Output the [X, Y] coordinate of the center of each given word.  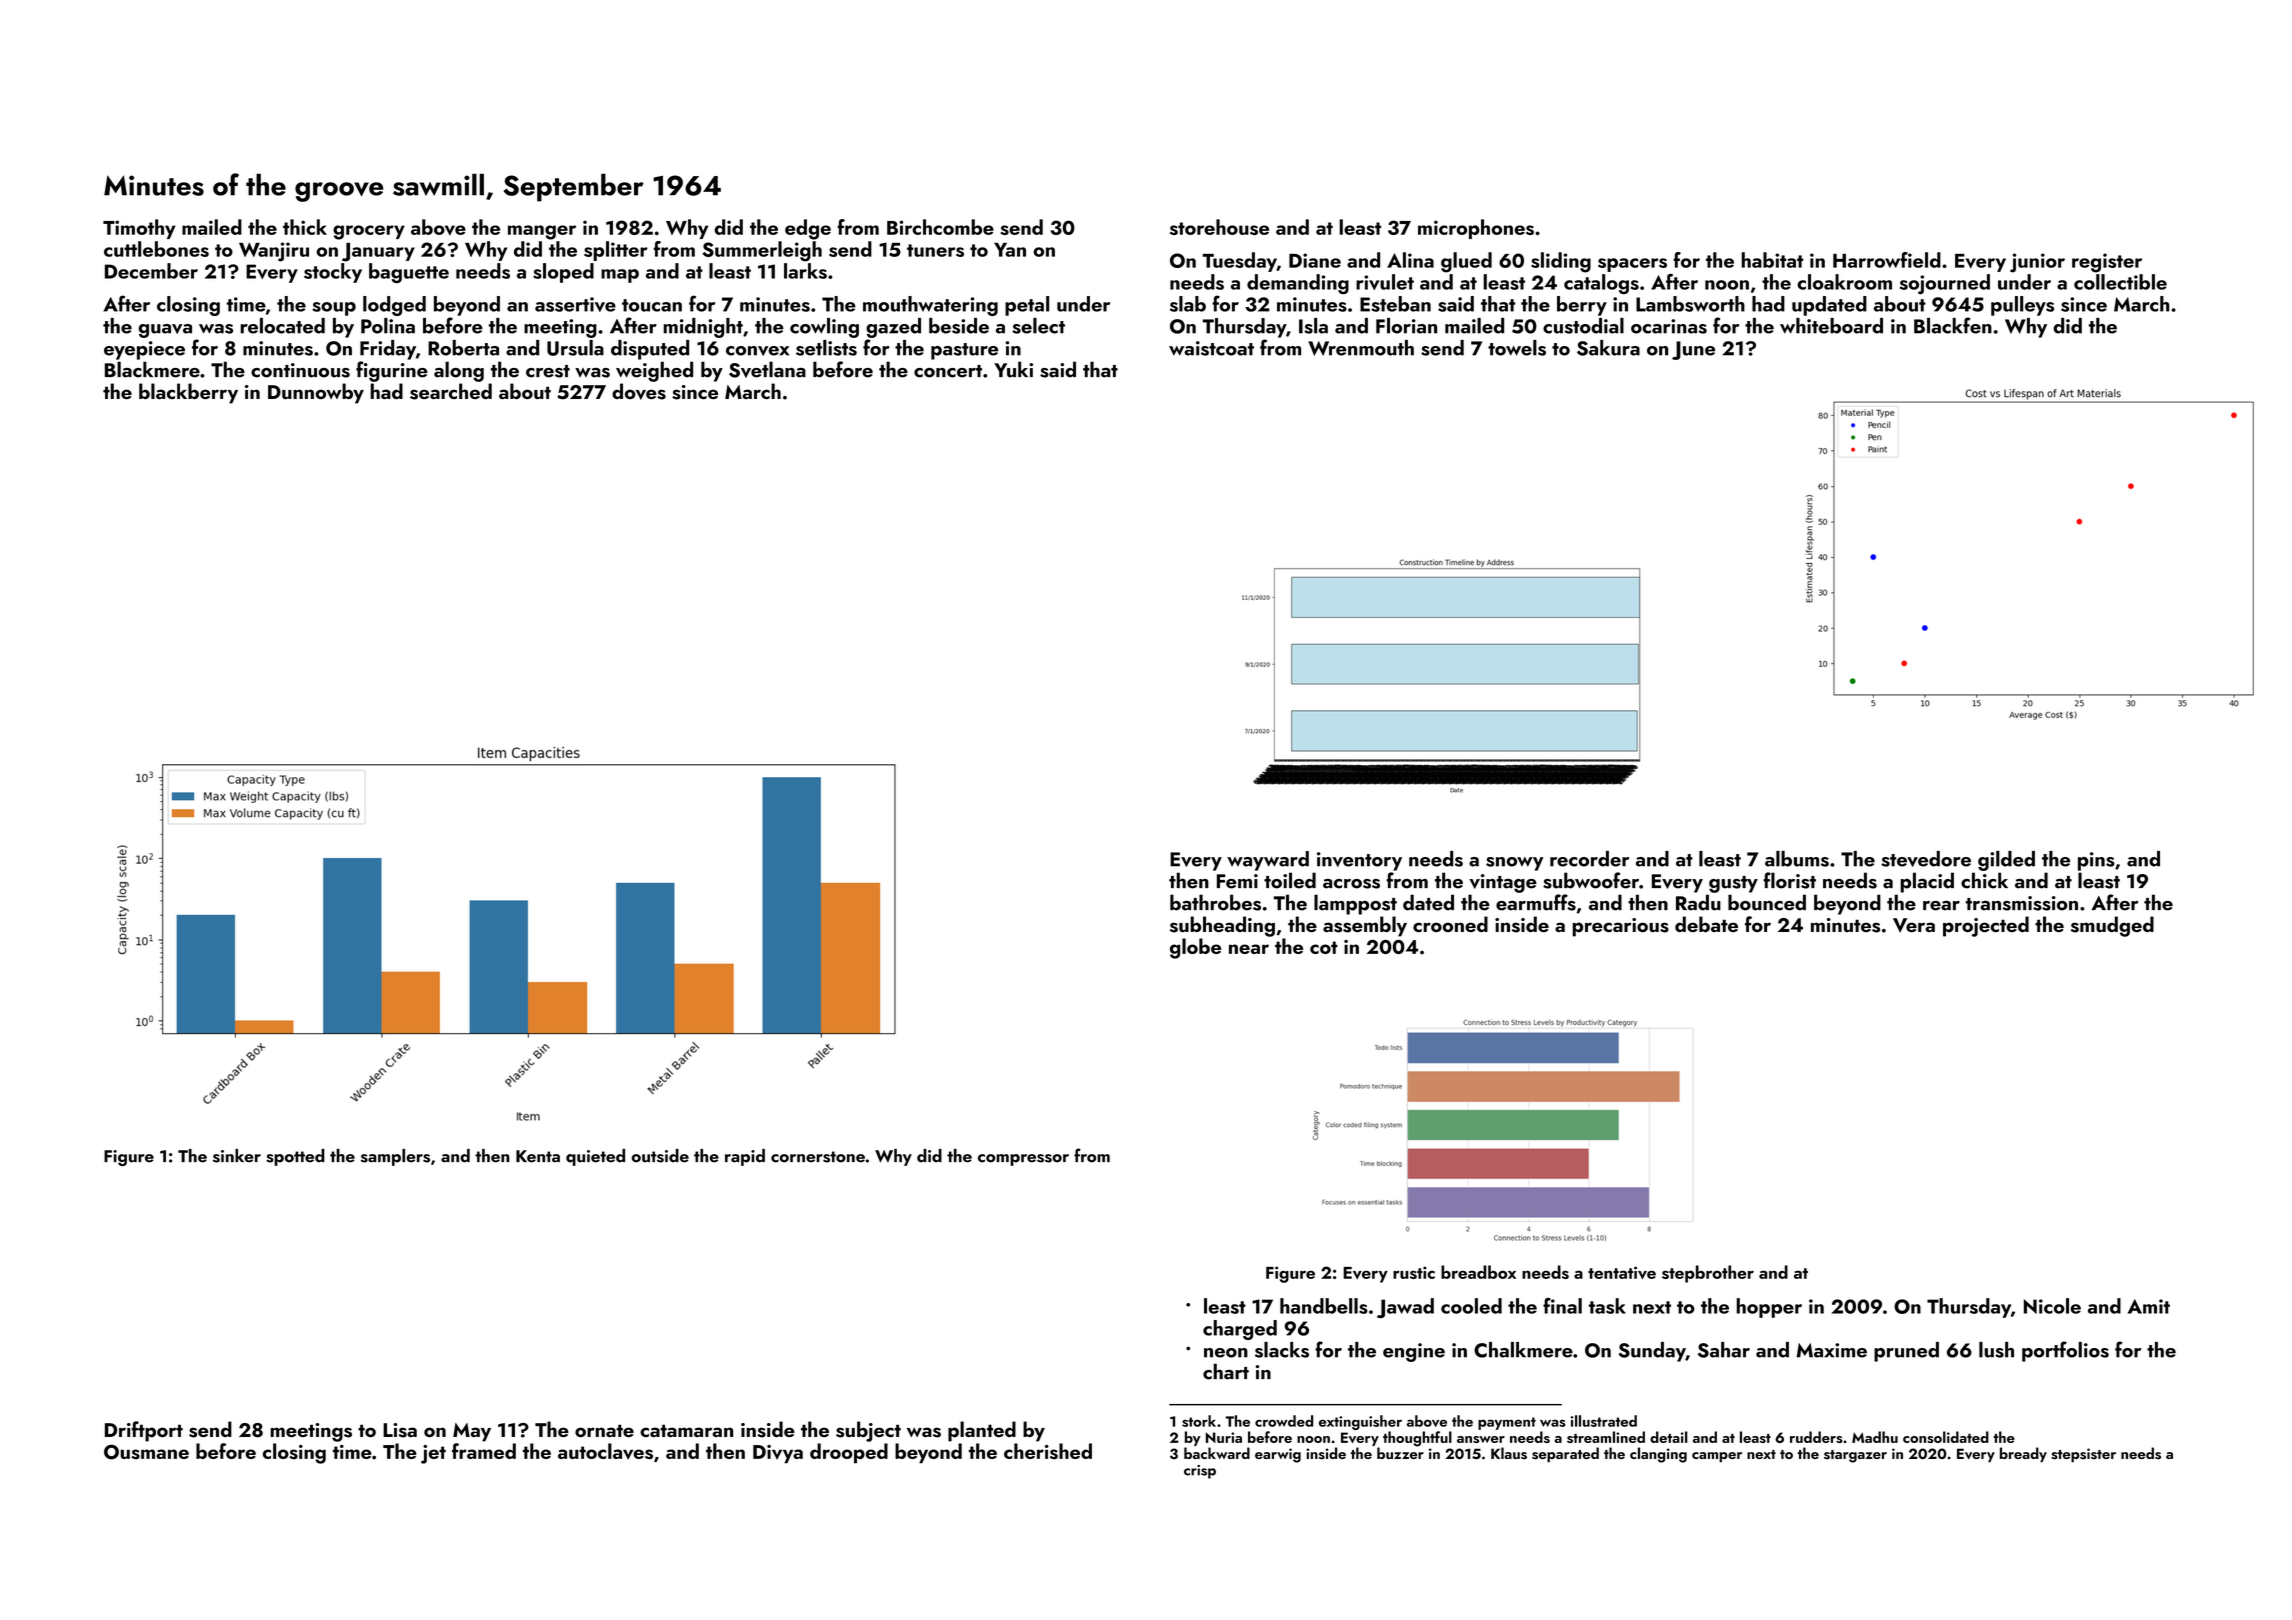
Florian [1406, 326]
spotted [295, 1157]
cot [1324, 947]
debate [1706, 924]
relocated [282, 326]
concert [948, 371]
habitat [1772, 260]
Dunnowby [316, 393]
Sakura [1608, 348]
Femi [1237, 881]
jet [433, 1454]
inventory [1359, 861]
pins [2096, 861]
